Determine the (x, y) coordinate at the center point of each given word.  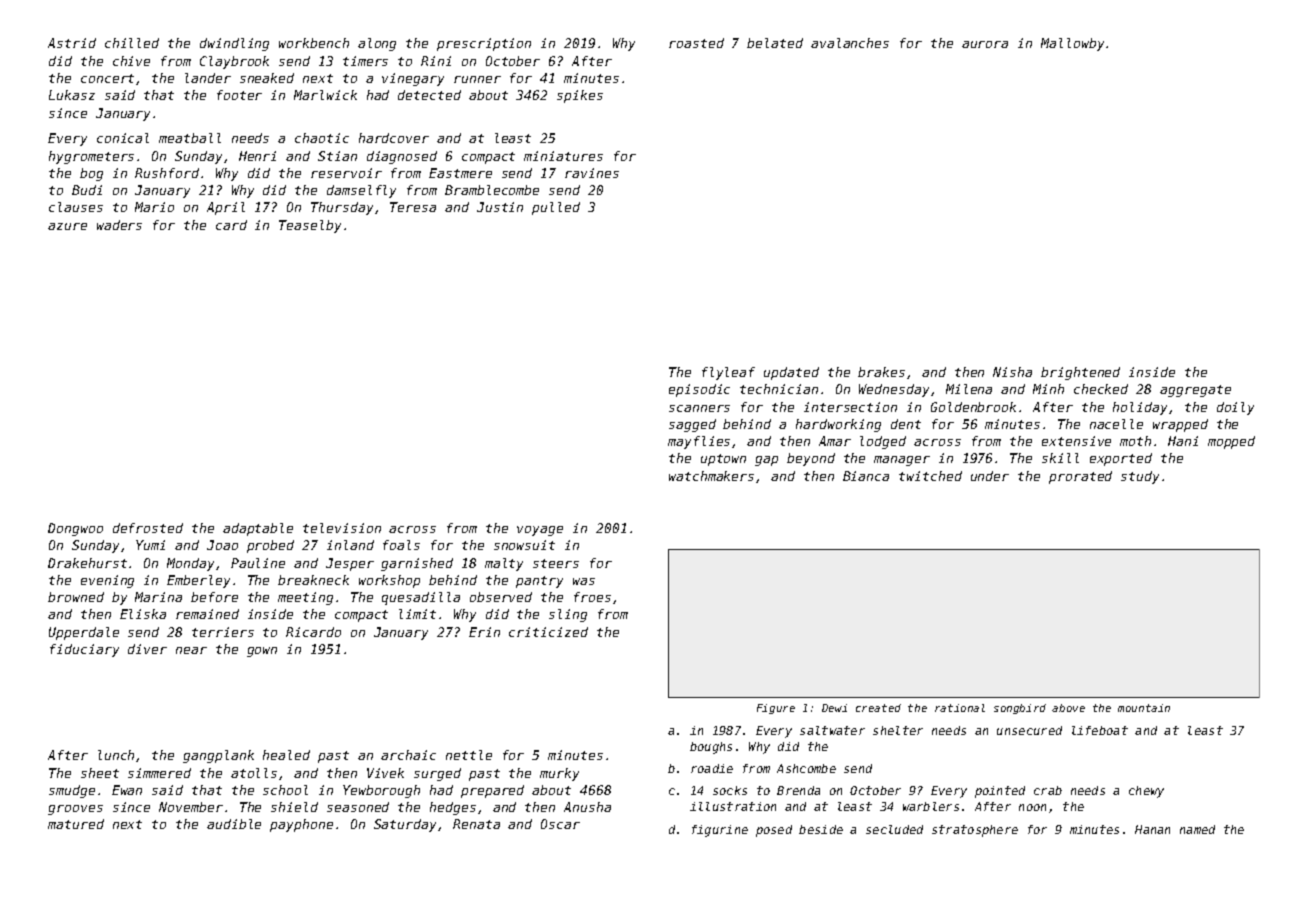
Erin (484, 632)
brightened (1080, 373)
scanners (699, 408)
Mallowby (1072, 44)
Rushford (167, 173)
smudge (72, 791)
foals (401, 545)
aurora (985, 44)
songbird (1020, 709)
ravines (592, 173)
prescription (484, 44)
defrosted (148, 528)
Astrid (72, 43)
